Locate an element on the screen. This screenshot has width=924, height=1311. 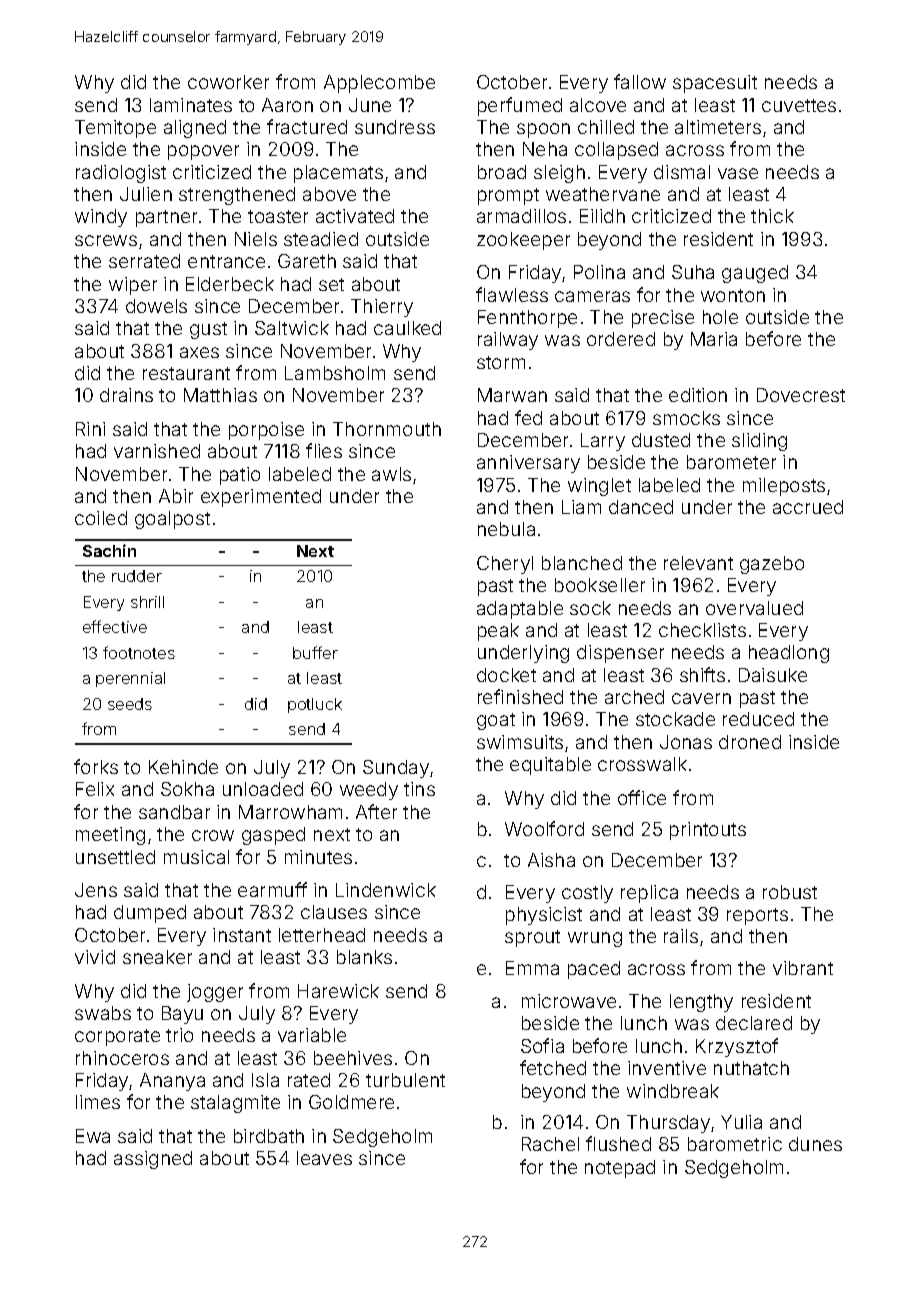
laminates is located at coordinates (191, 105).
